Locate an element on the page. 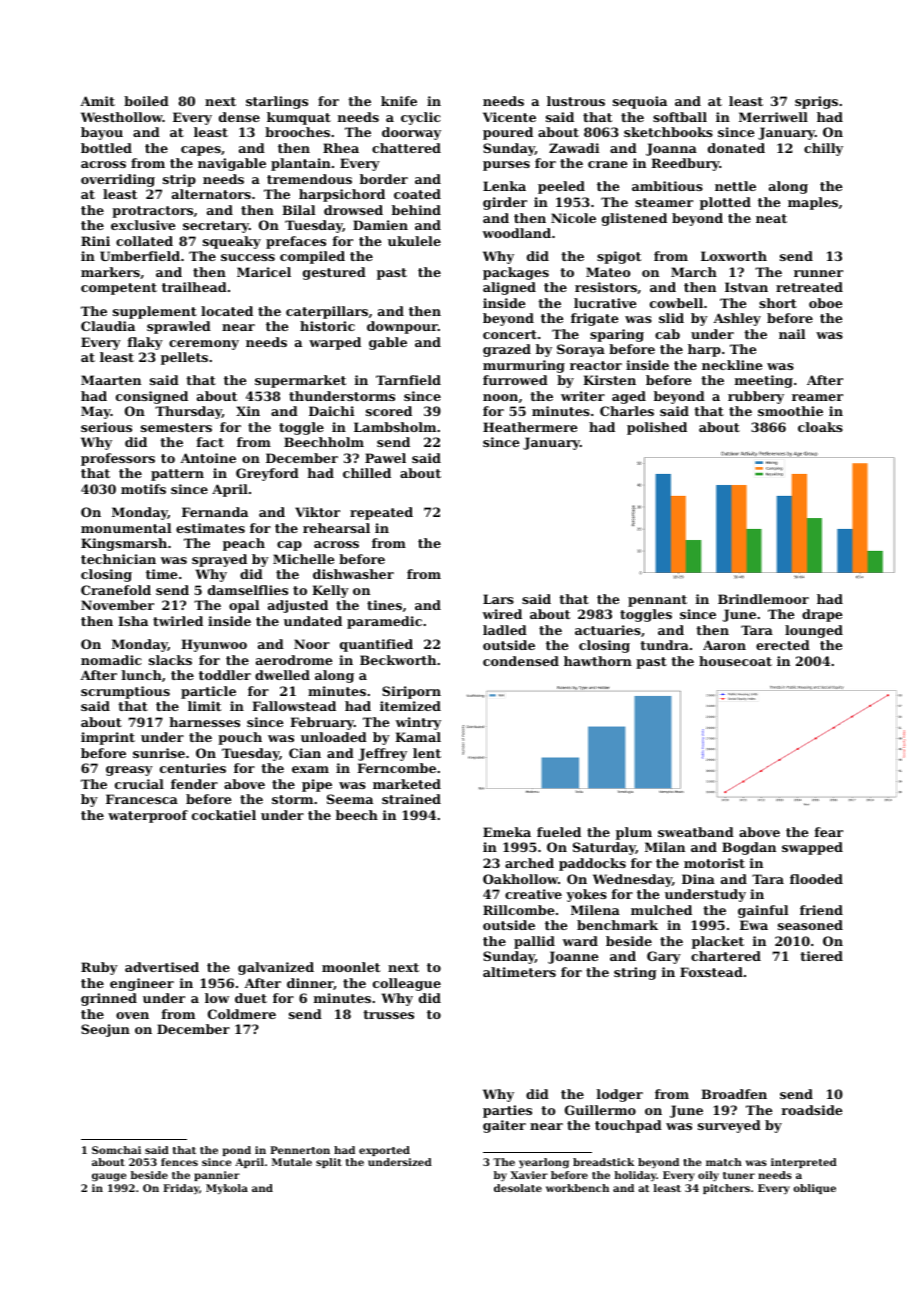 This image has height=1308, width=924. starlings is located at coordinates (277, 102).
